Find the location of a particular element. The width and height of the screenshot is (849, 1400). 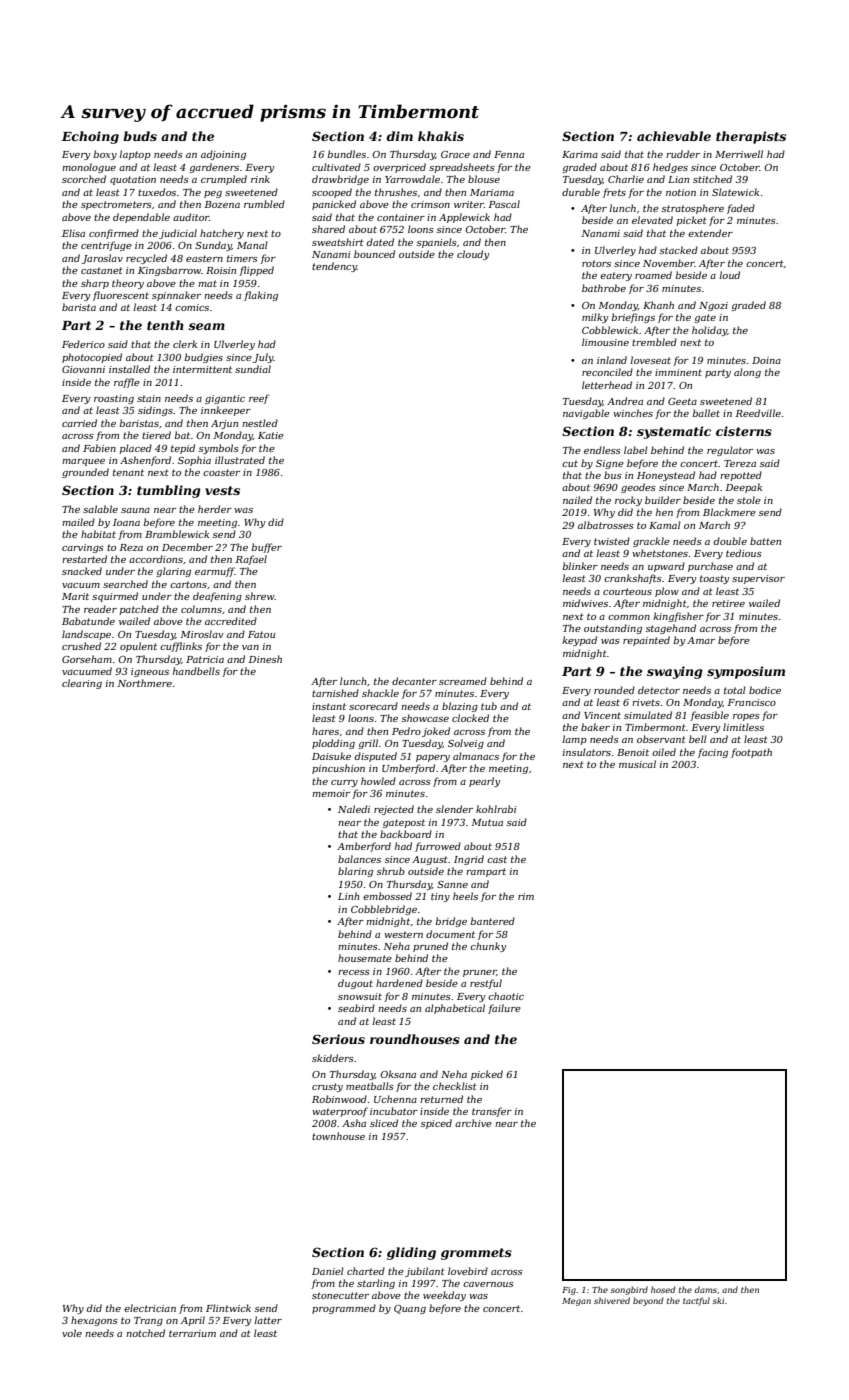

waterproof is located at coordinates (340, 1112).
